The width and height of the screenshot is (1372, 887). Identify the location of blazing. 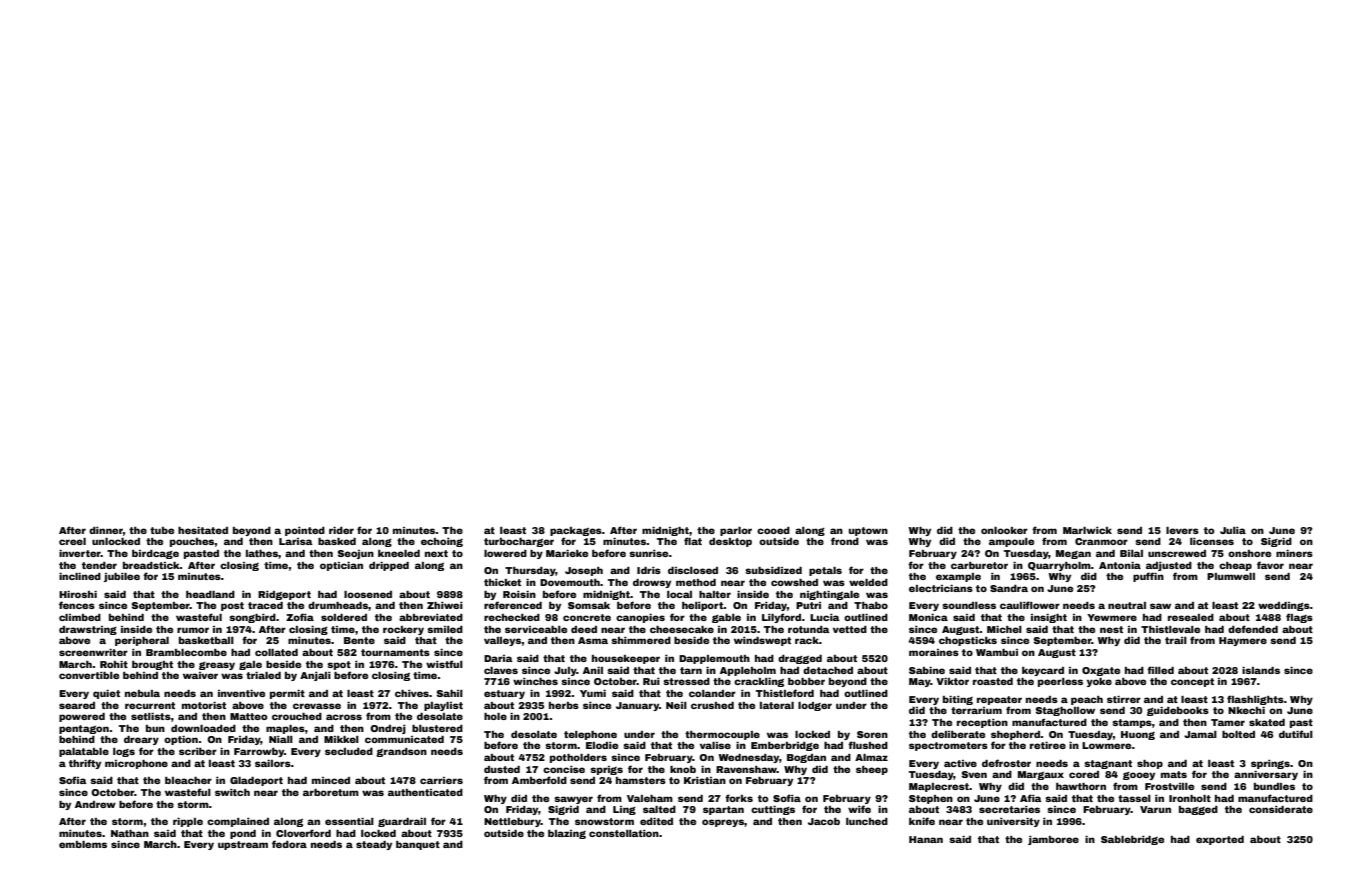
(567, 834).
